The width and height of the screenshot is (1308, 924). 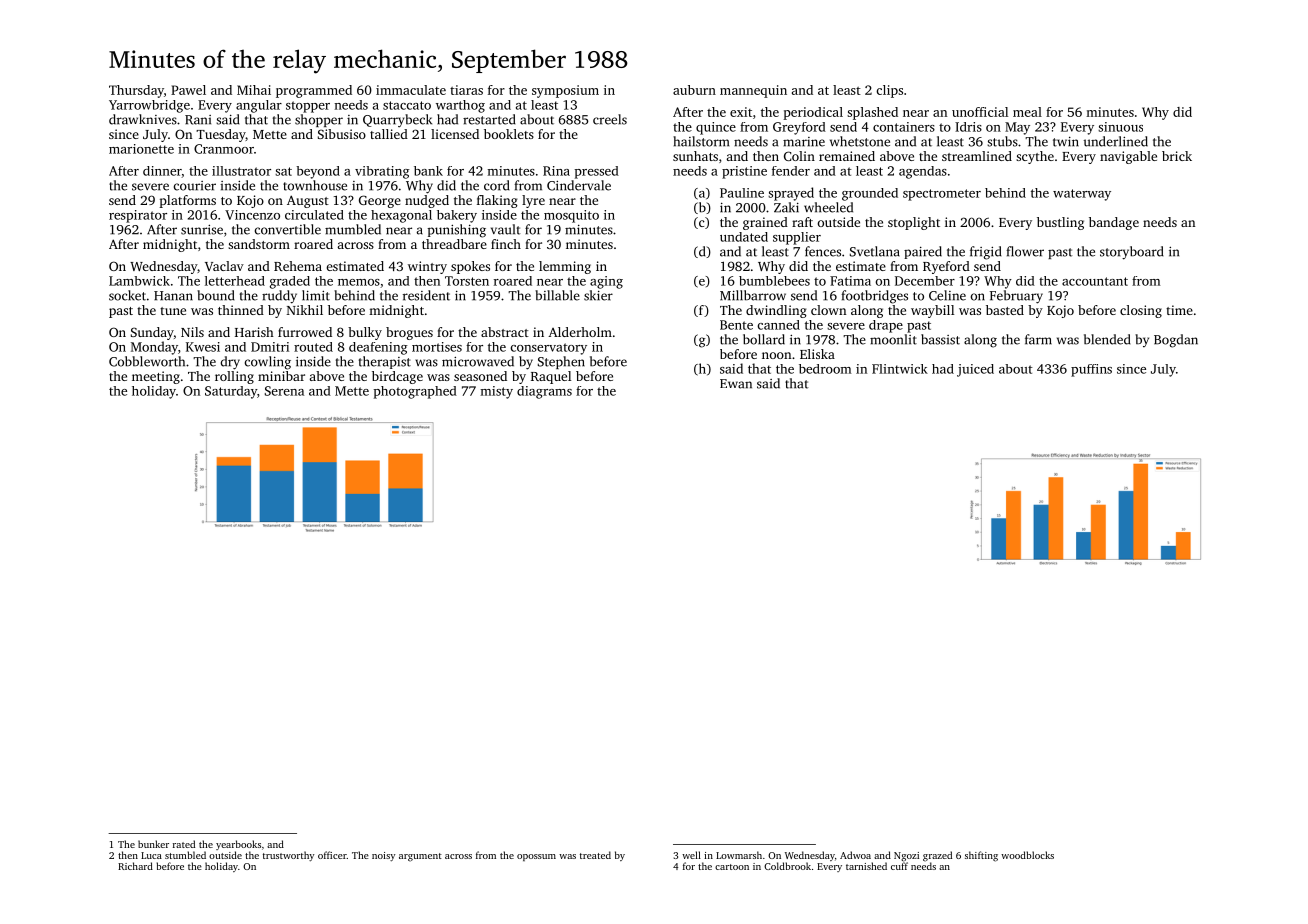 What do you see at coordinates (739, 855) in the screenshot?
I see `Lowmarsh` at bounding box center [739, 855].
